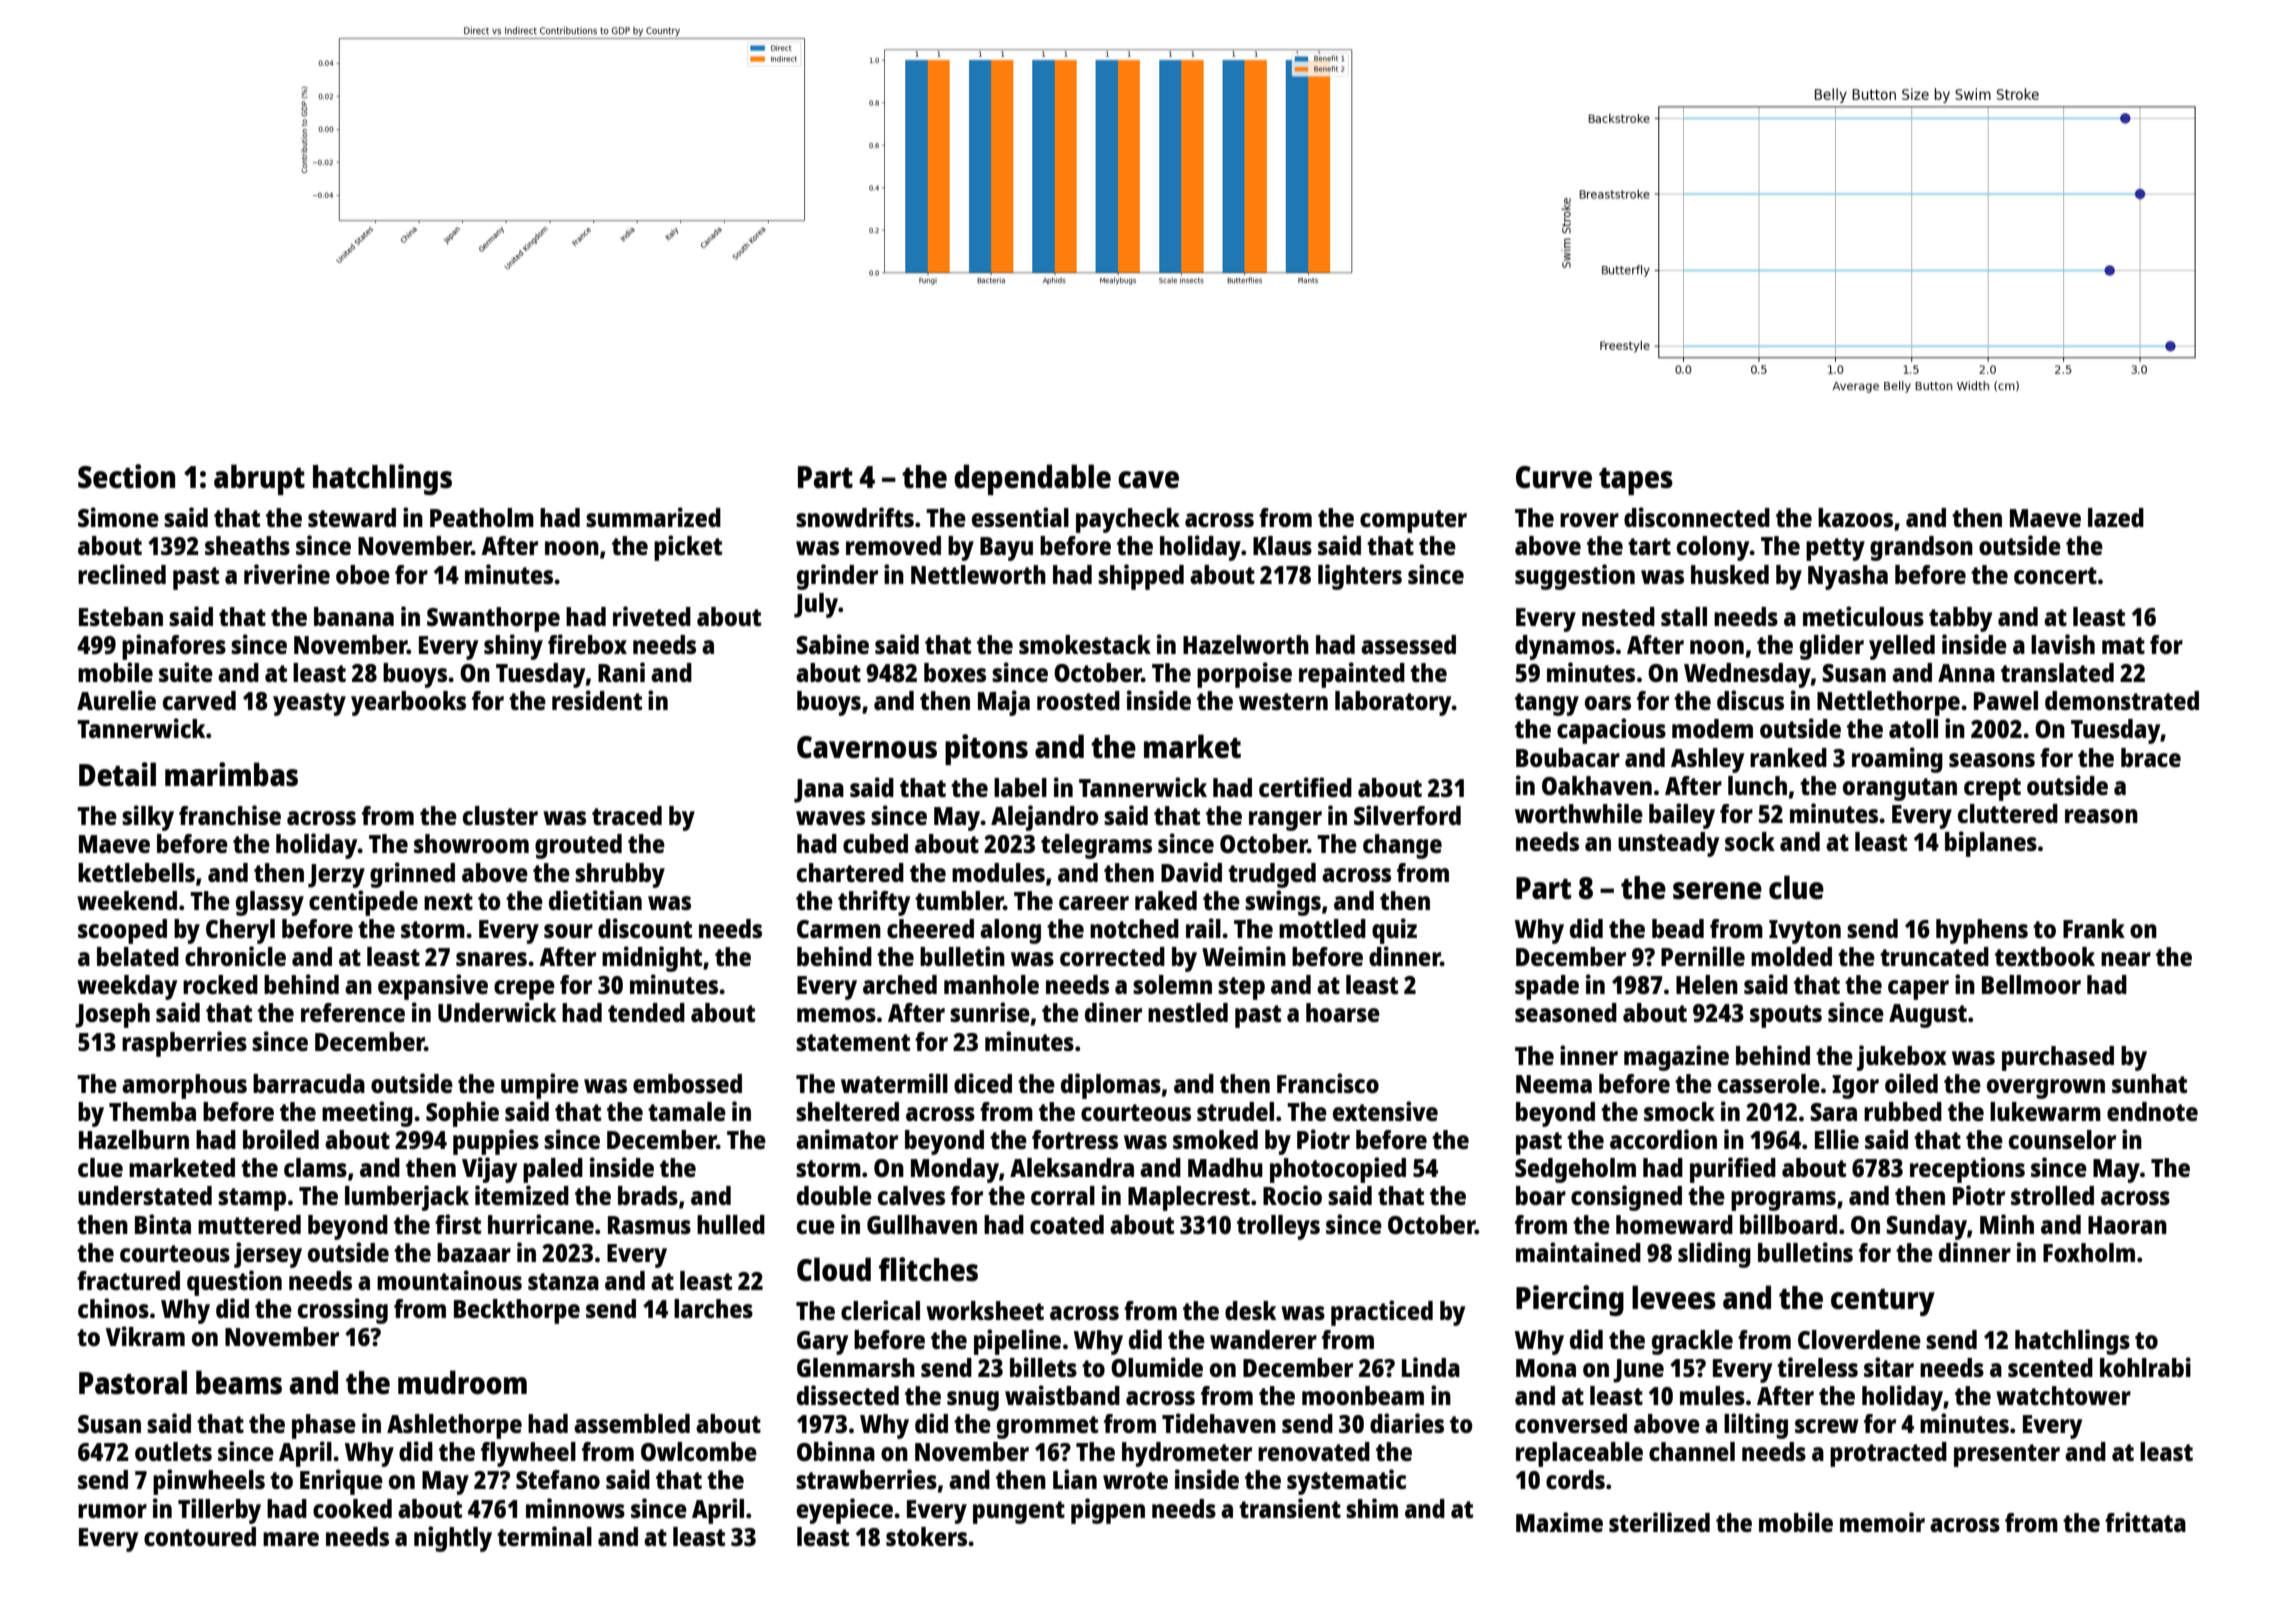 The image size is (2282, 1614). Describe the element at coordinates (1191, 872) in the document. I see `David` at that location.
